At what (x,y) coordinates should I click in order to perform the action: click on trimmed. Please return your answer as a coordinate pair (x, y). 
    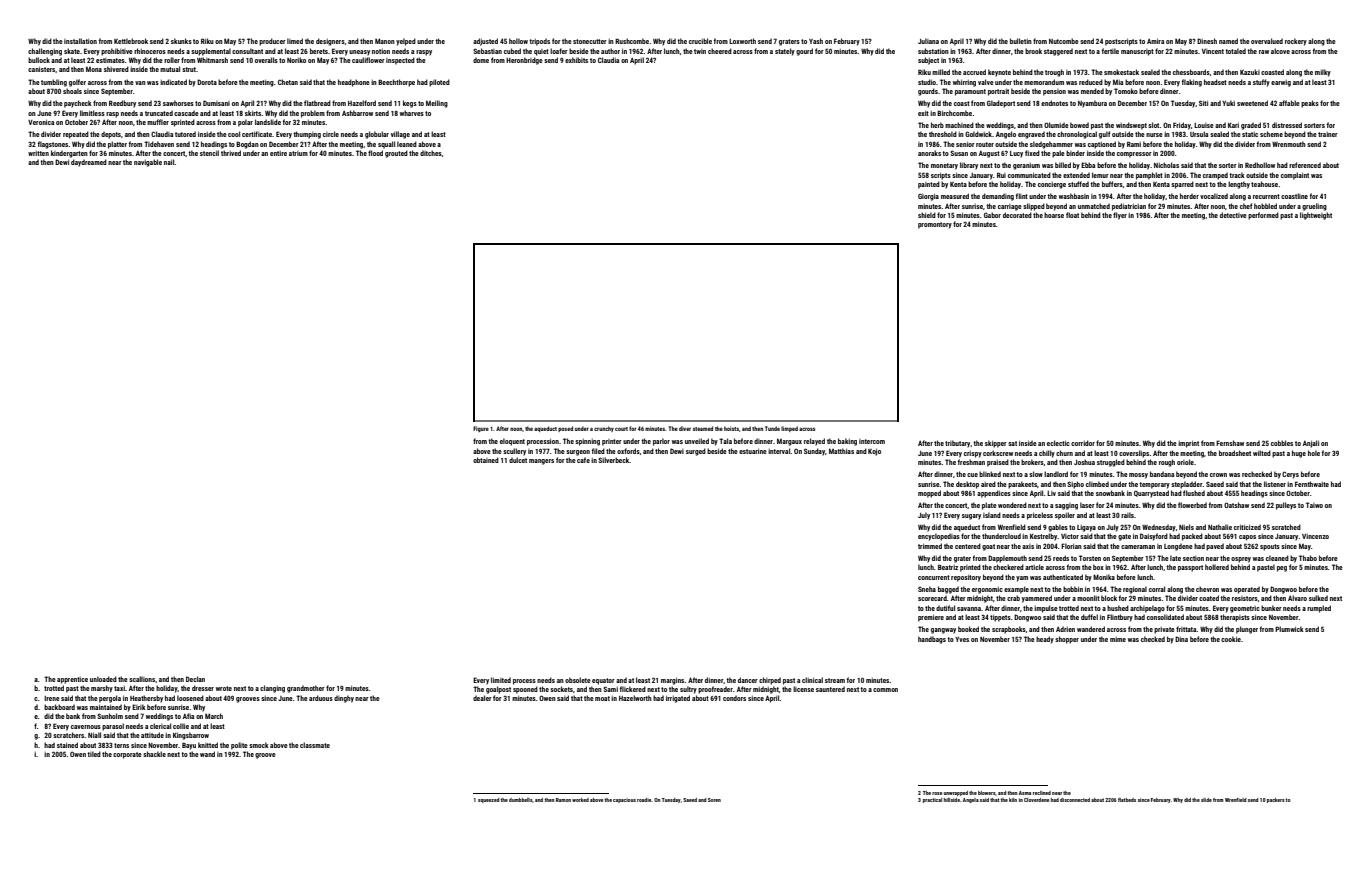
    Looking at the image, I should click on (930, 546).
